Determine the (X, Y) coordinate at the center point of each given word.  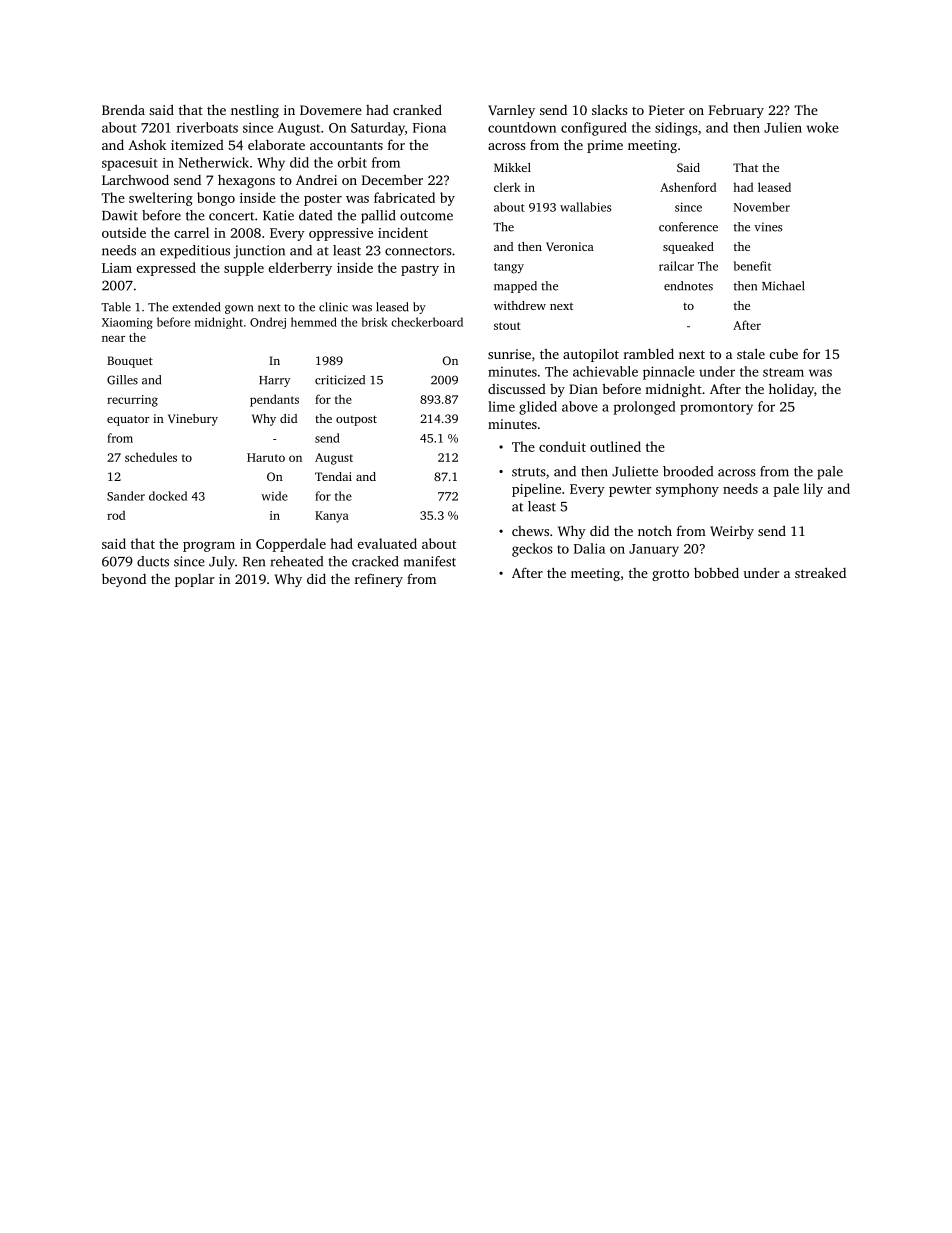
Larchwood (135, 179)
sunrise (509, 354)
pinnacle (669, 373)
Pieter (667, 110)
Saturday (378, 129)
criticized (340, 380)
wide (274, 496)
